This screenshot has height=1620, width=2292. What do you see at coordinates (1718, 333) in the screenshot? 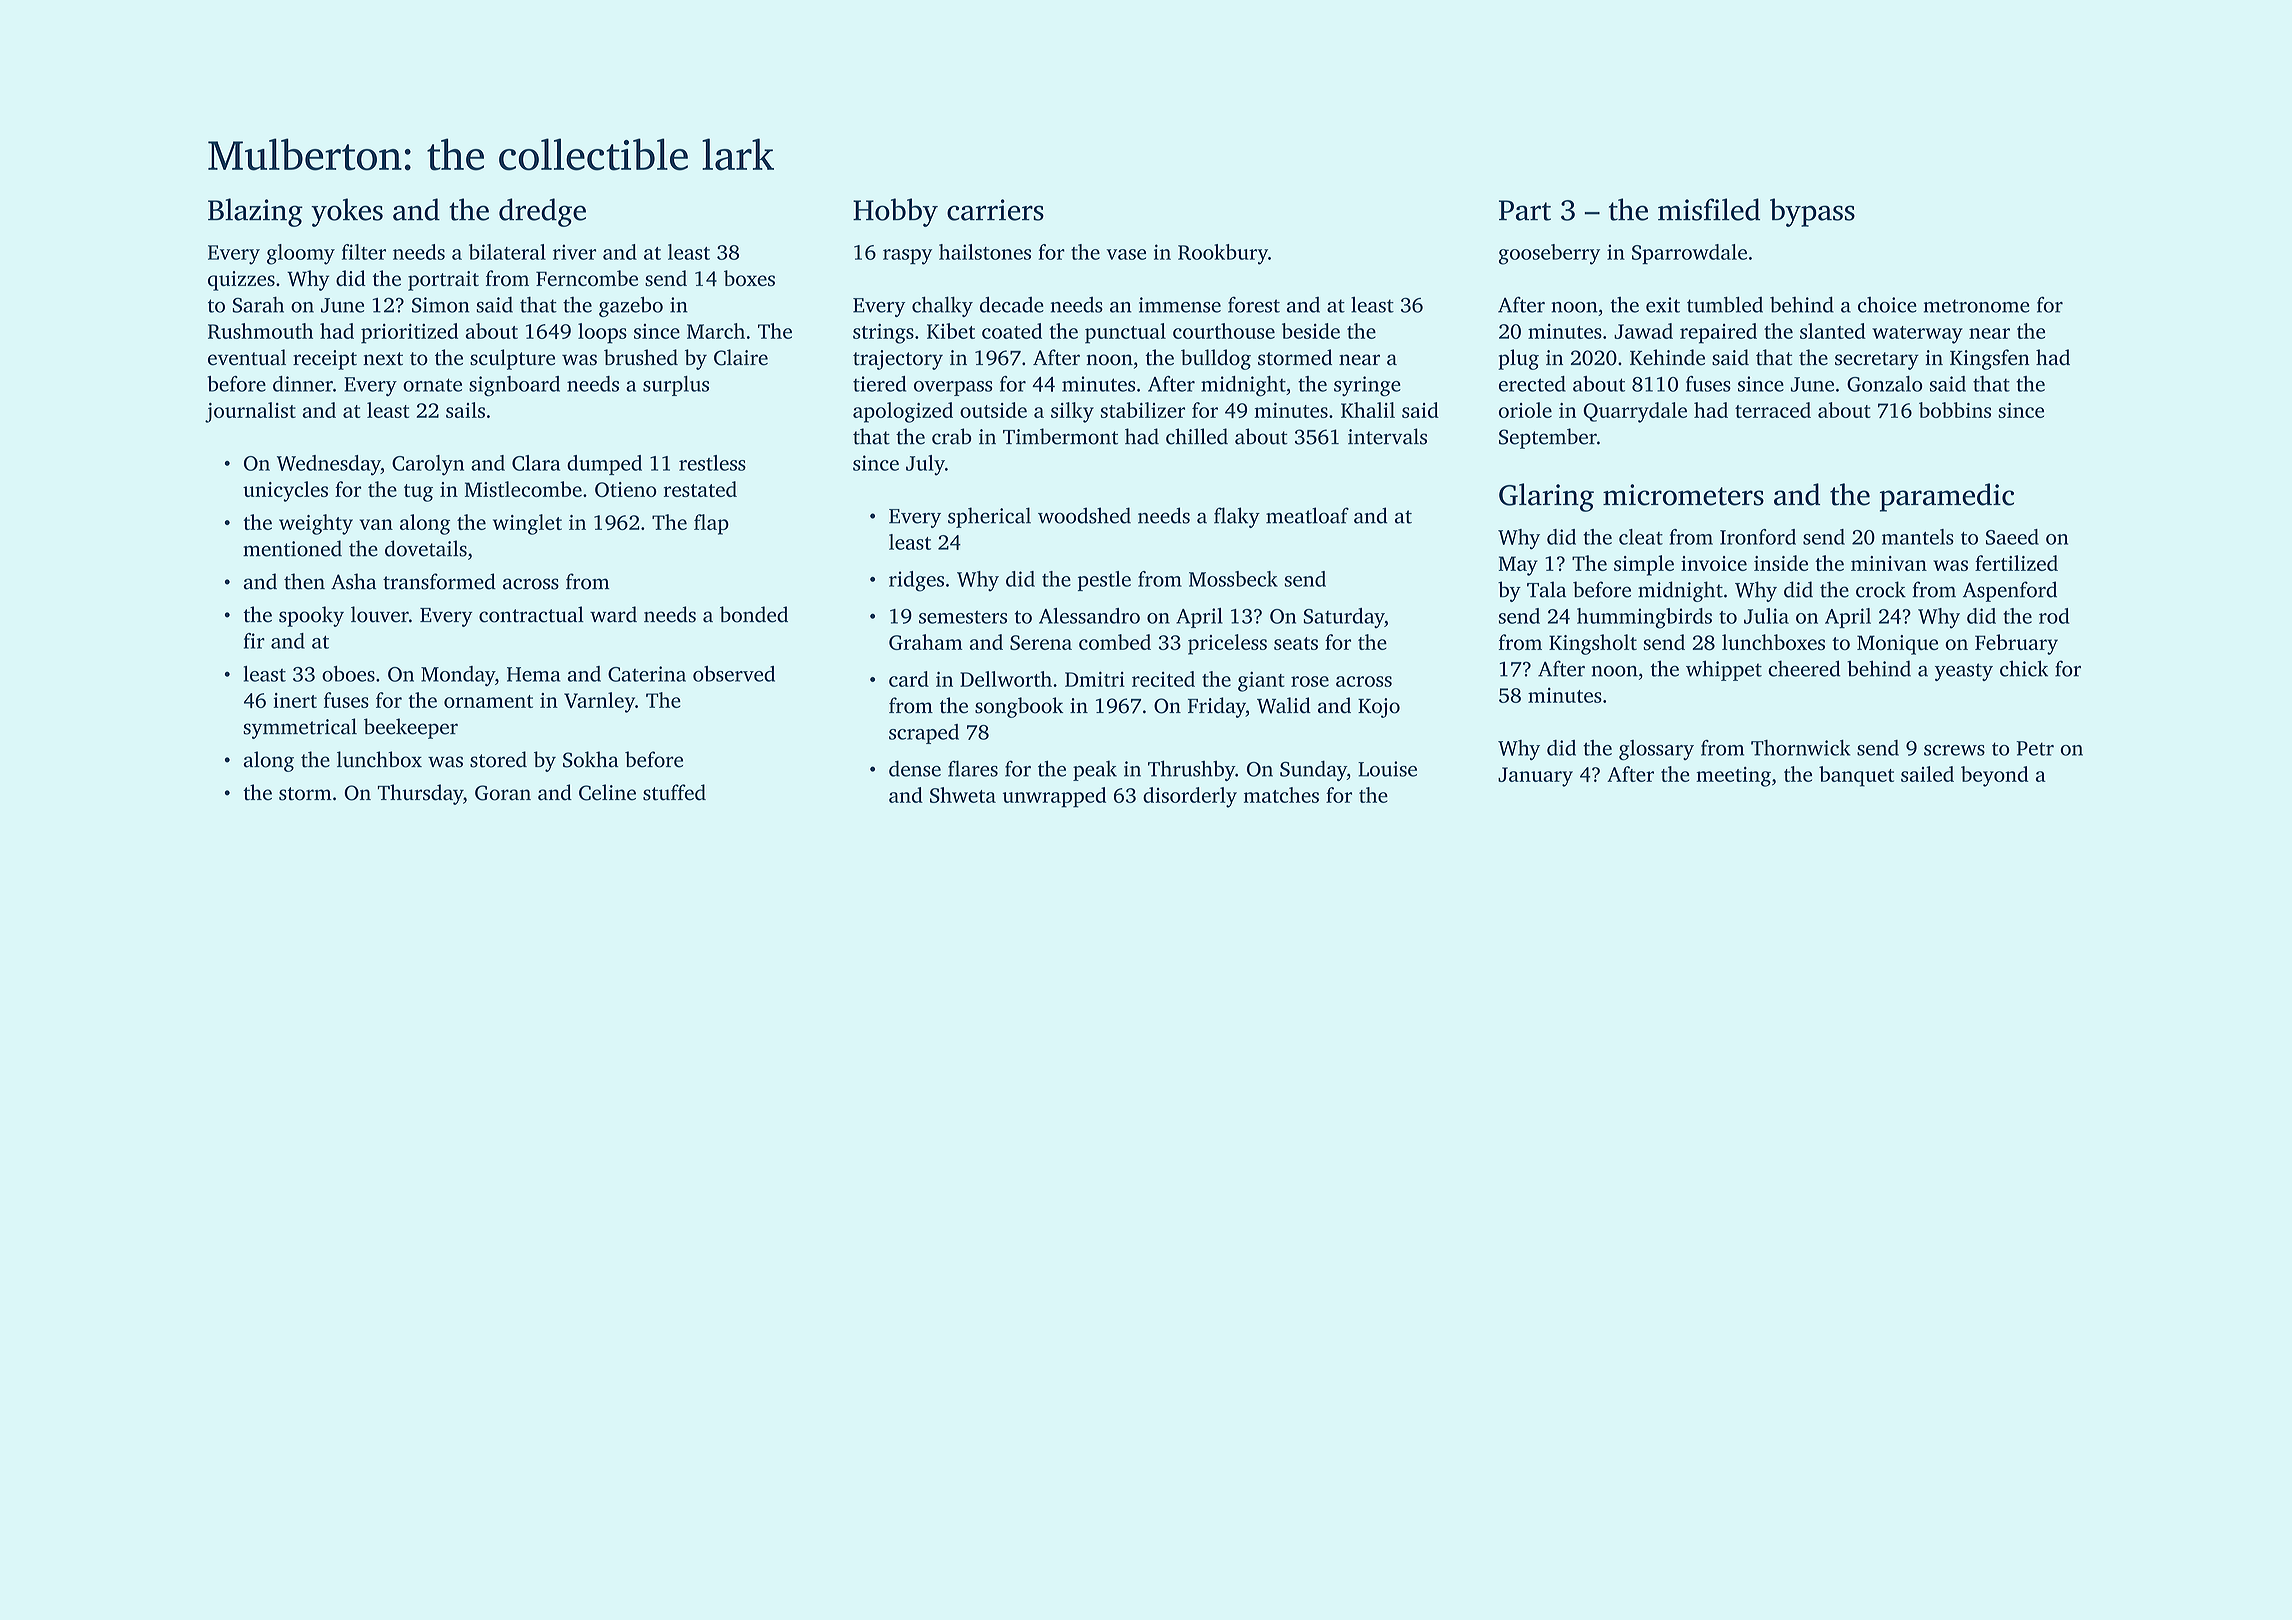
I see `repaired` at bounding box center [1718, 333].
